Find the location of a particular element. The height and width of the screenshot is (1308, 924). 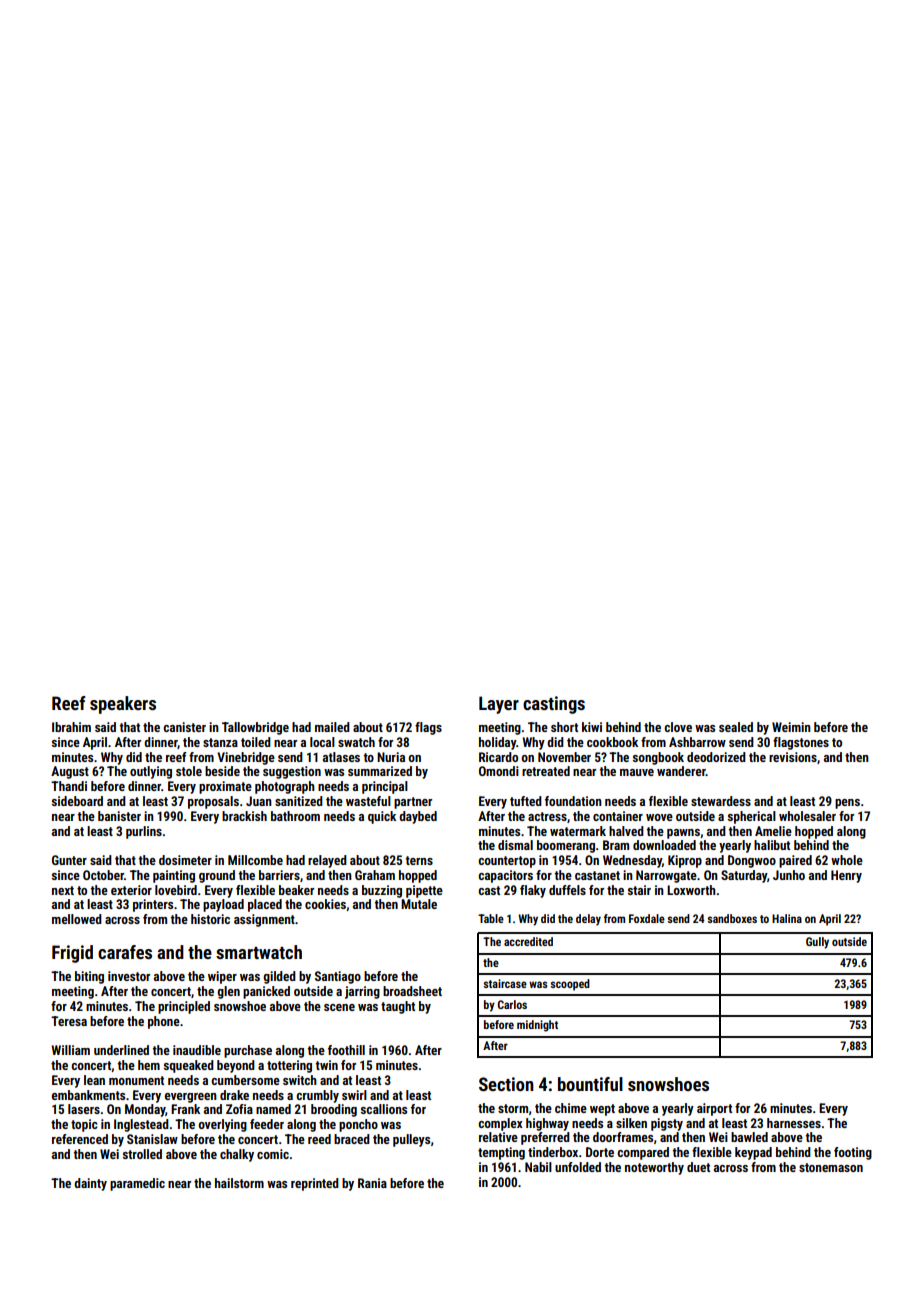

scallions is located at coordinates (384, 1109).
